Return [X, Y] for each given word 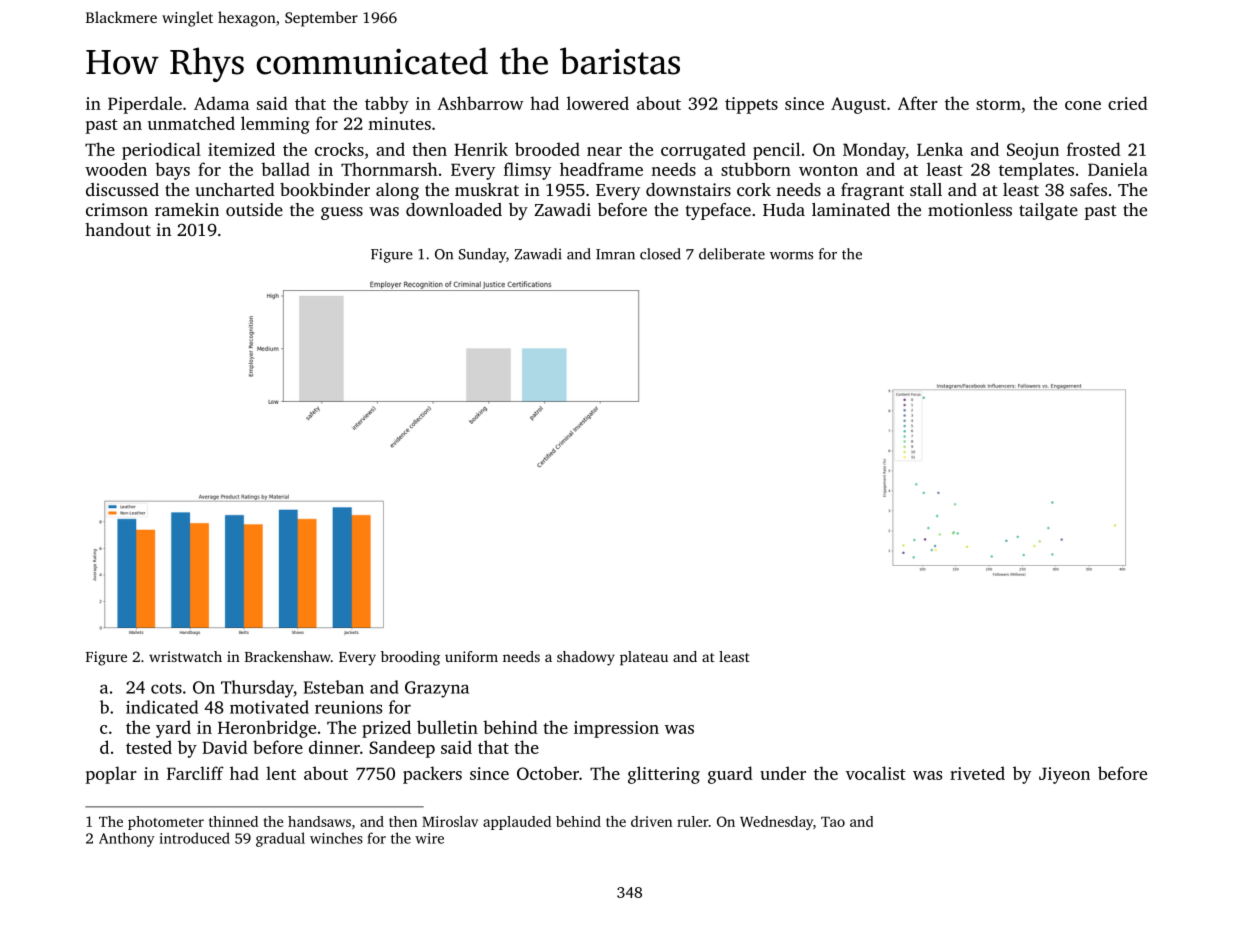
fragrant [872, 191]
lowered [598, 103]
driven [651, 821]
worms [791, 256]
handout [118, 229]
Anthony [127, 839]
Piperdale [145, 105]
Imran [615, 254]
